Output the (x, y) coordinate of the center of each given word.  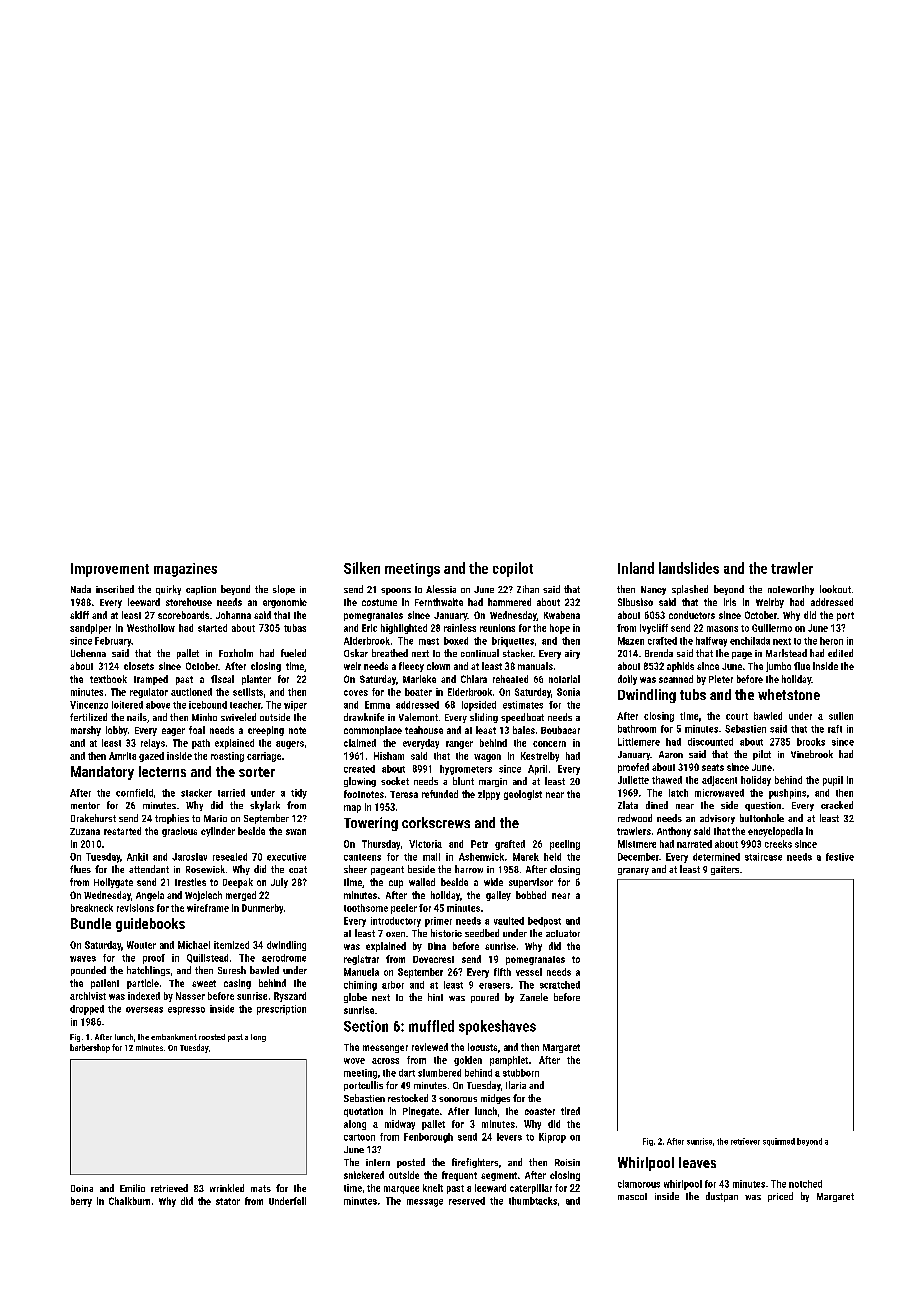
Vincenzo (89, 705)
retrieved (169, 1188)
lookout (835, 589)
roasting (227, 757)
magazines (185, 570)
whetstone (789, 694)
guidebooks (150, 925)
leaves (697, 1162)
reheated (510, 679)
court (737, 716)
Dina (437, 946)
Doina (82, 1188)
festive (840, 857)
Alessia (441, 589)
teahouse (424, 730)
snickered (364, 1175)
